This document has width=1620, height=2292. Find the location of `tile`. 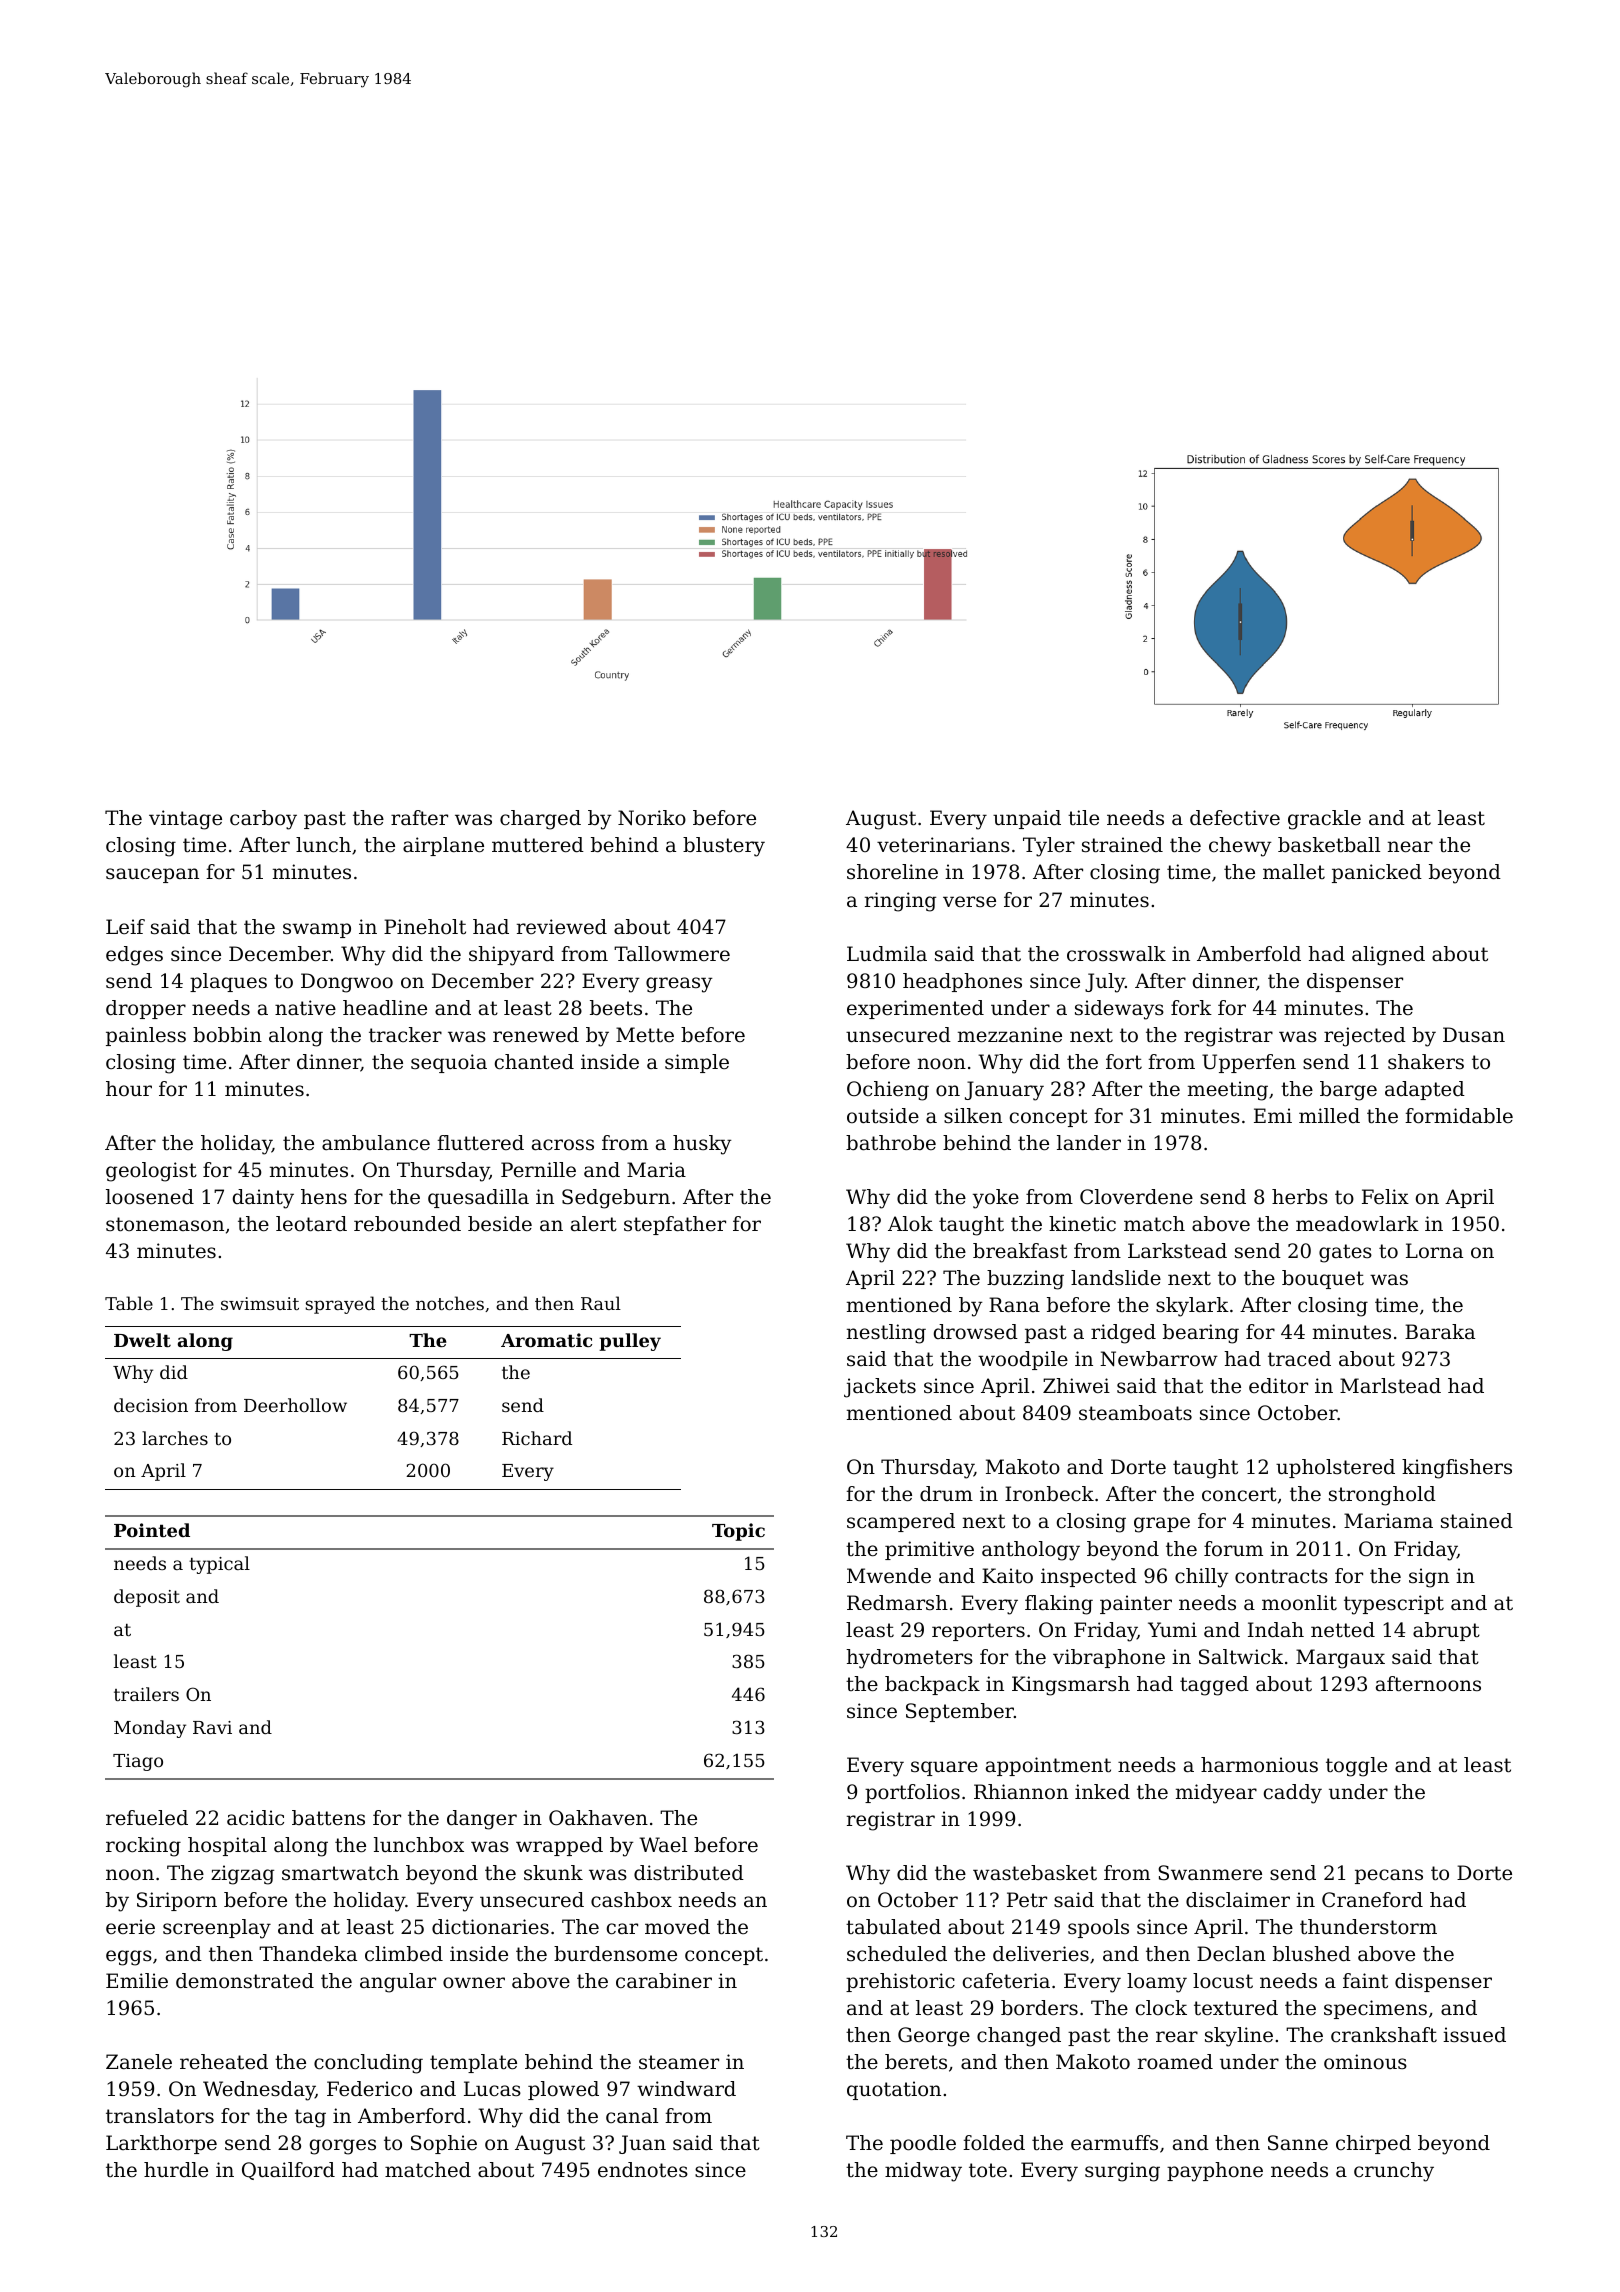

tile is located at coordinates (1083, 818).
